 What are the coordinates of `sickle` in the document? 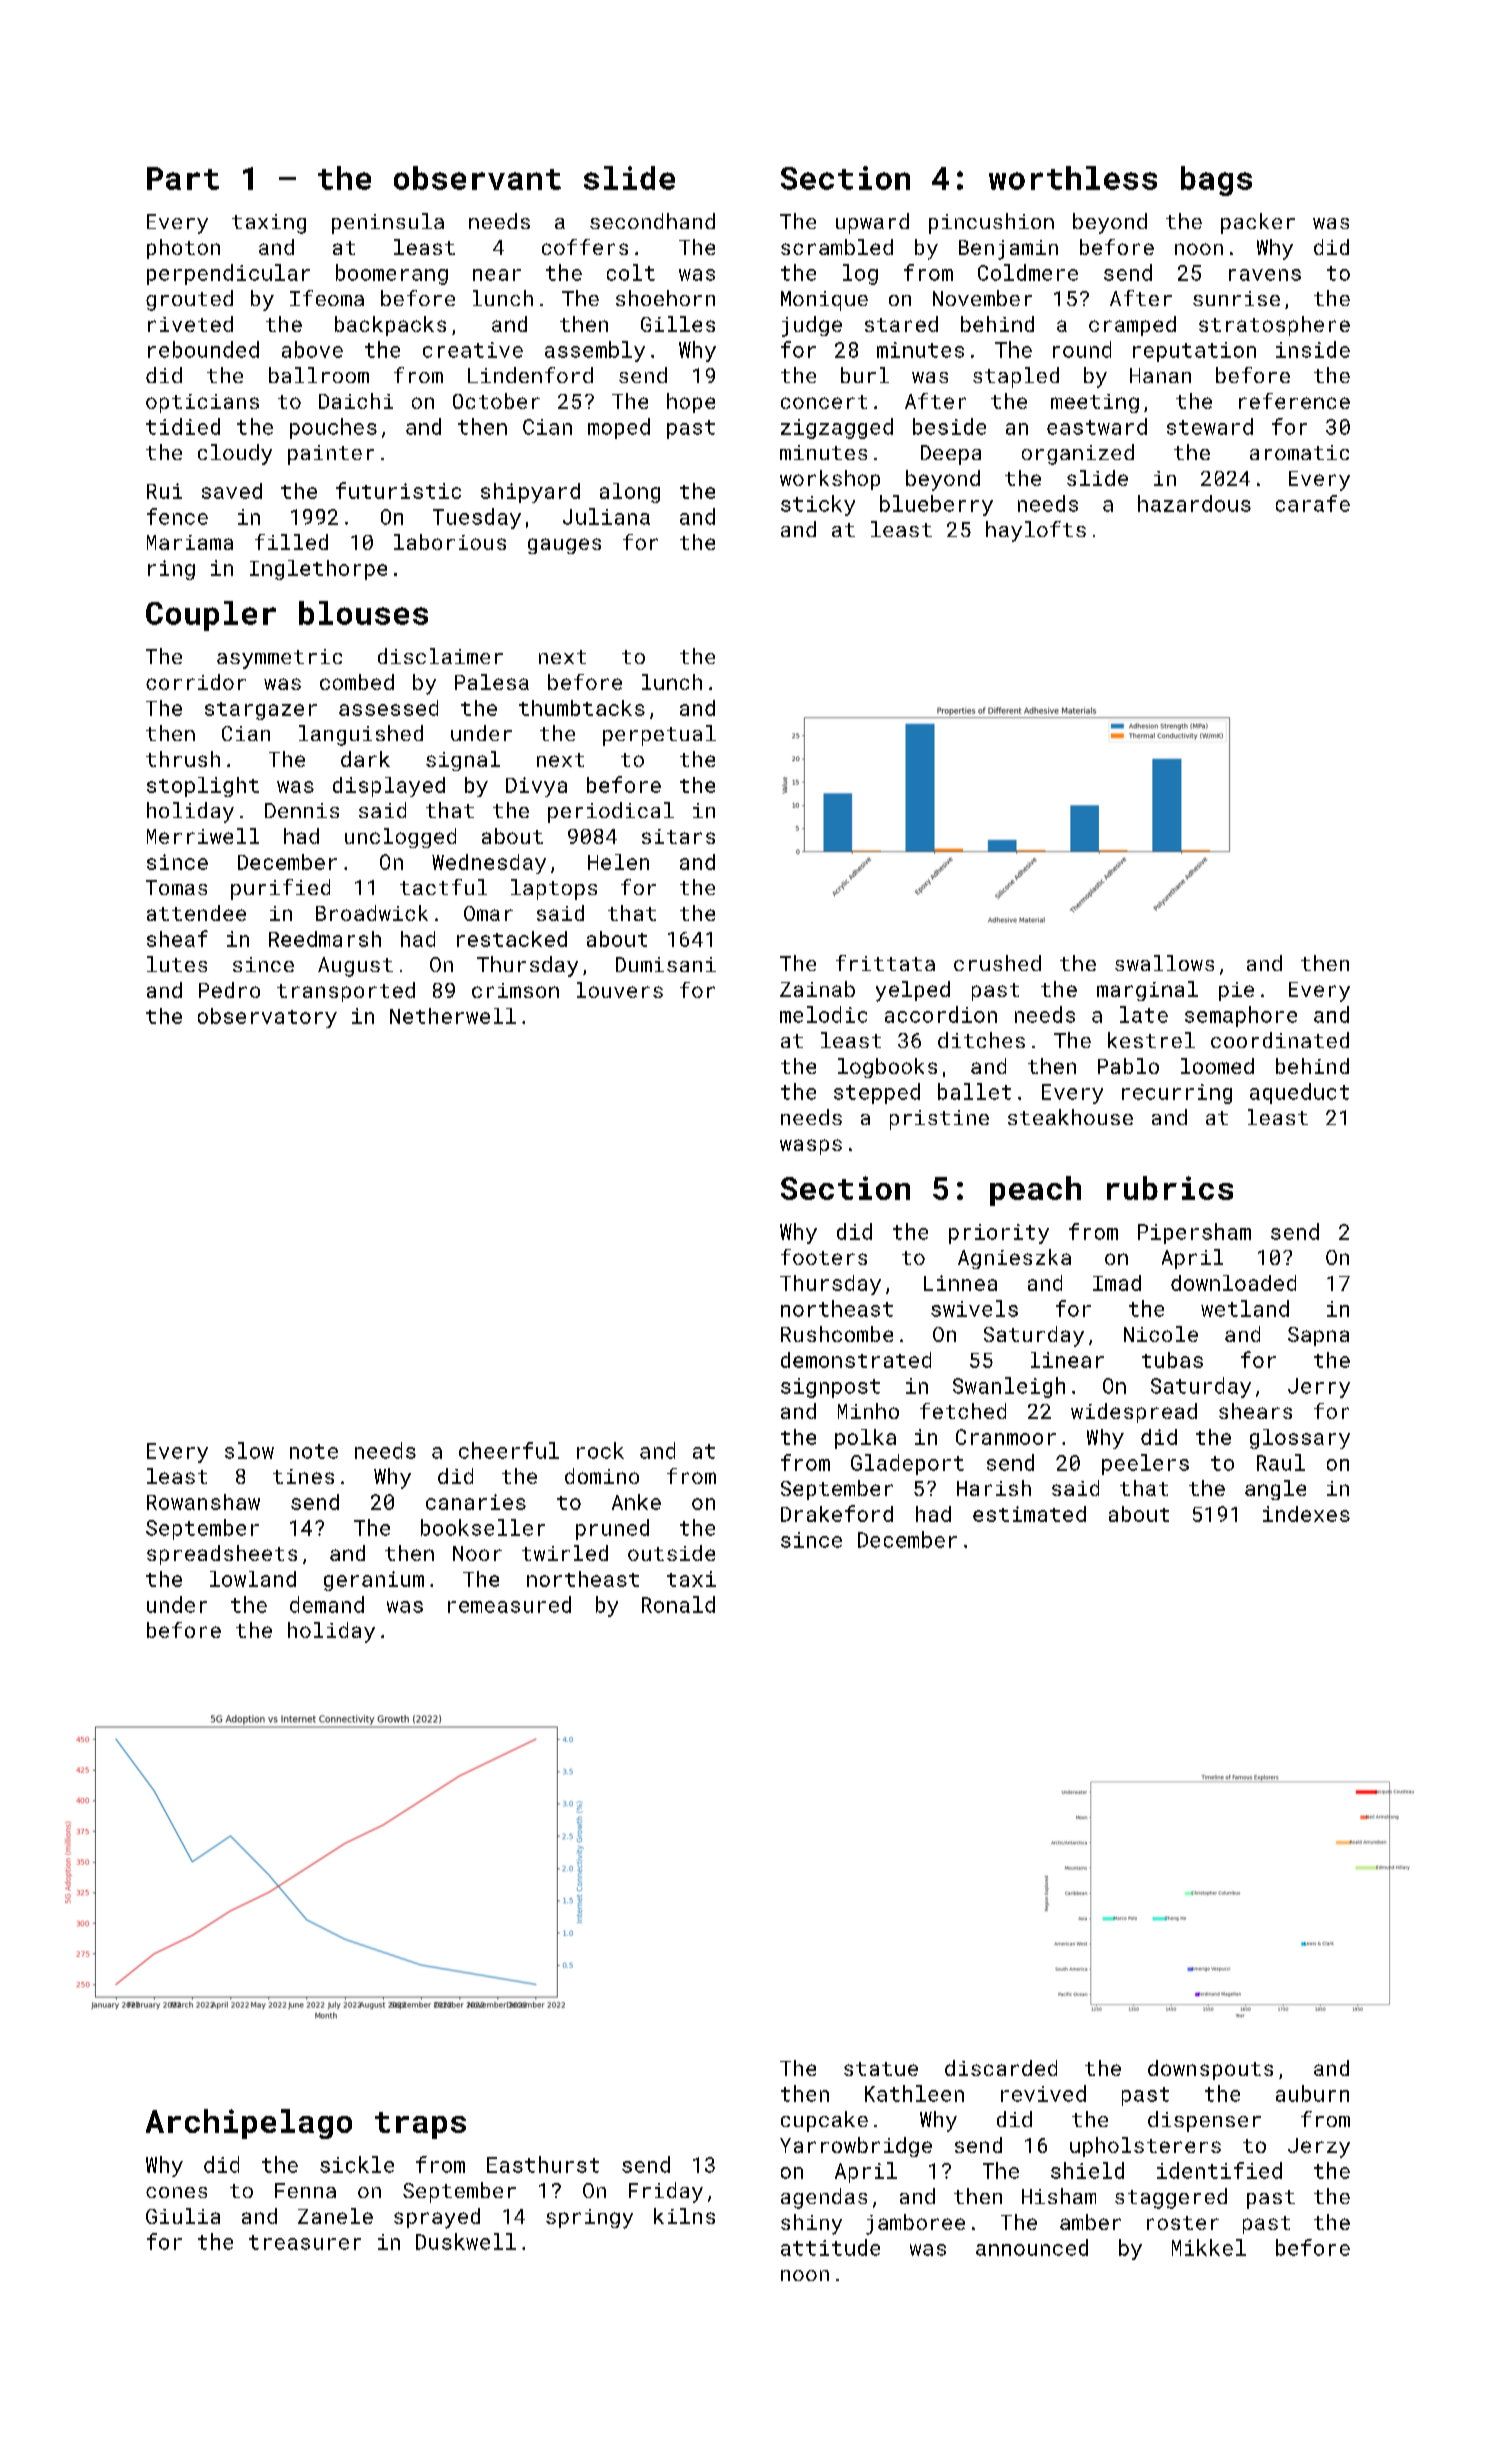 It's located at (357, 2164).
